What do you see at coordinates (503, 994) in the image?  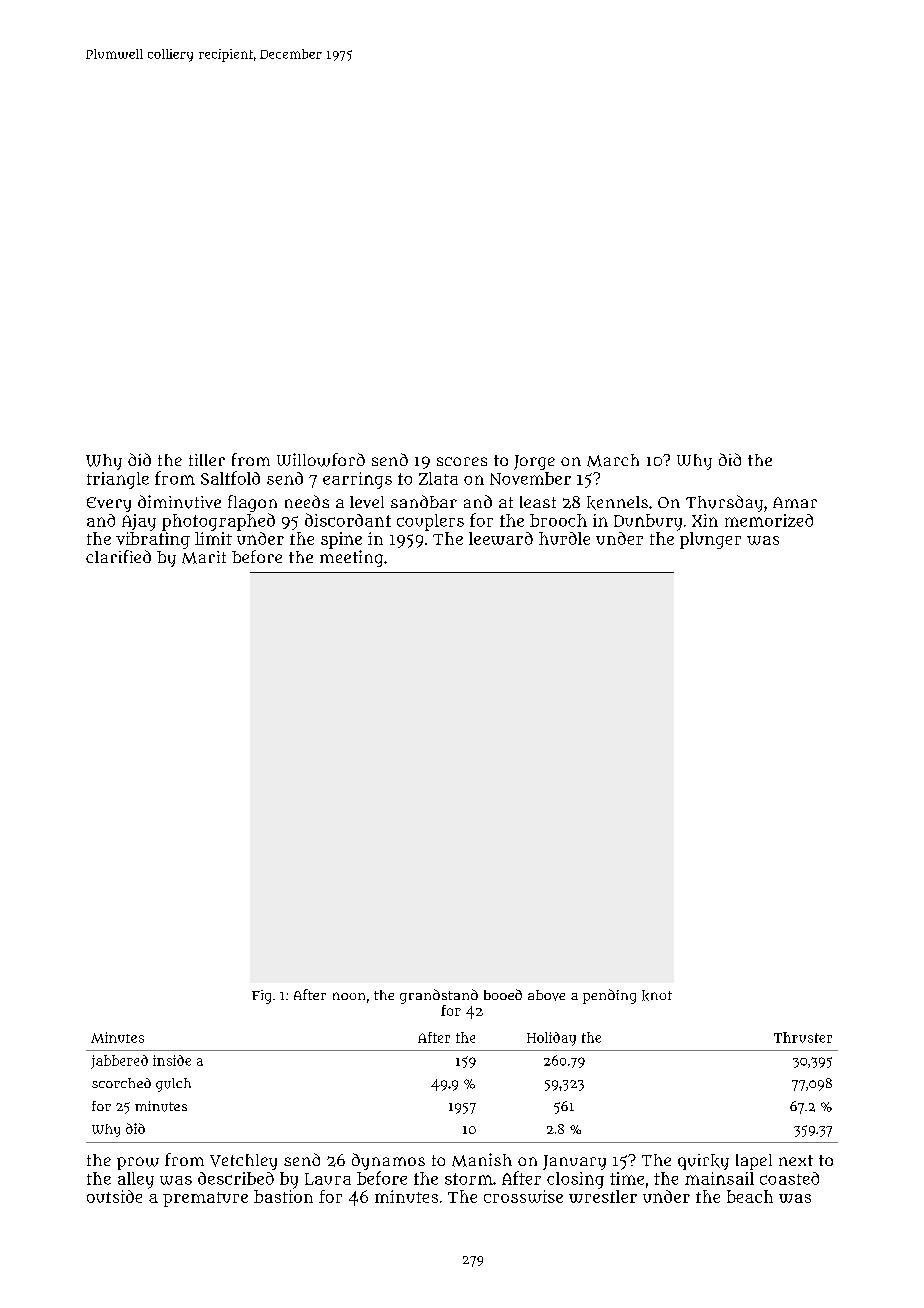 I see `booed` at bounding box center [503, 994].
